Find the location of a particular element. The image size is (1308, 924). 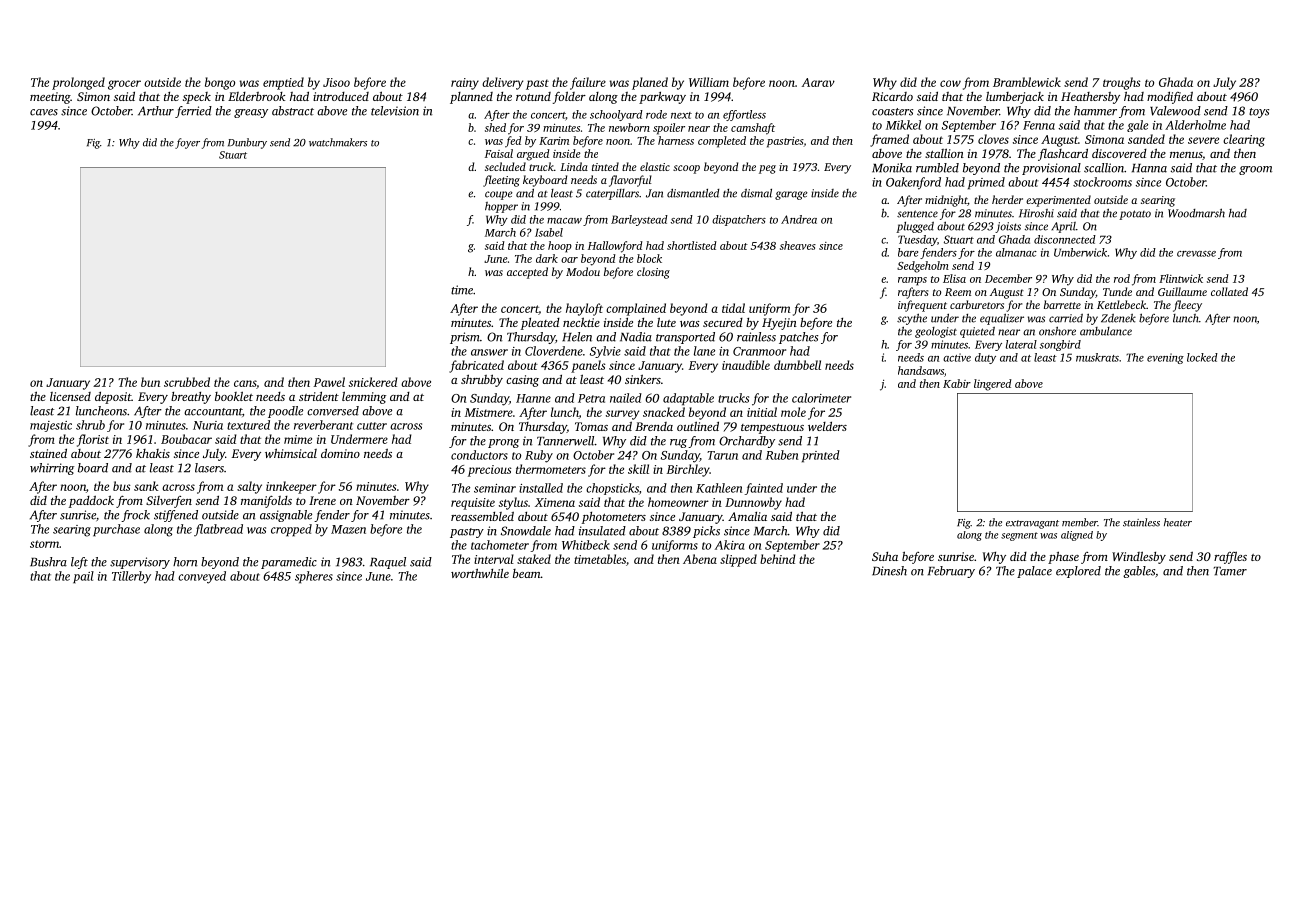

collated is located at coordinates (1229, 291).
